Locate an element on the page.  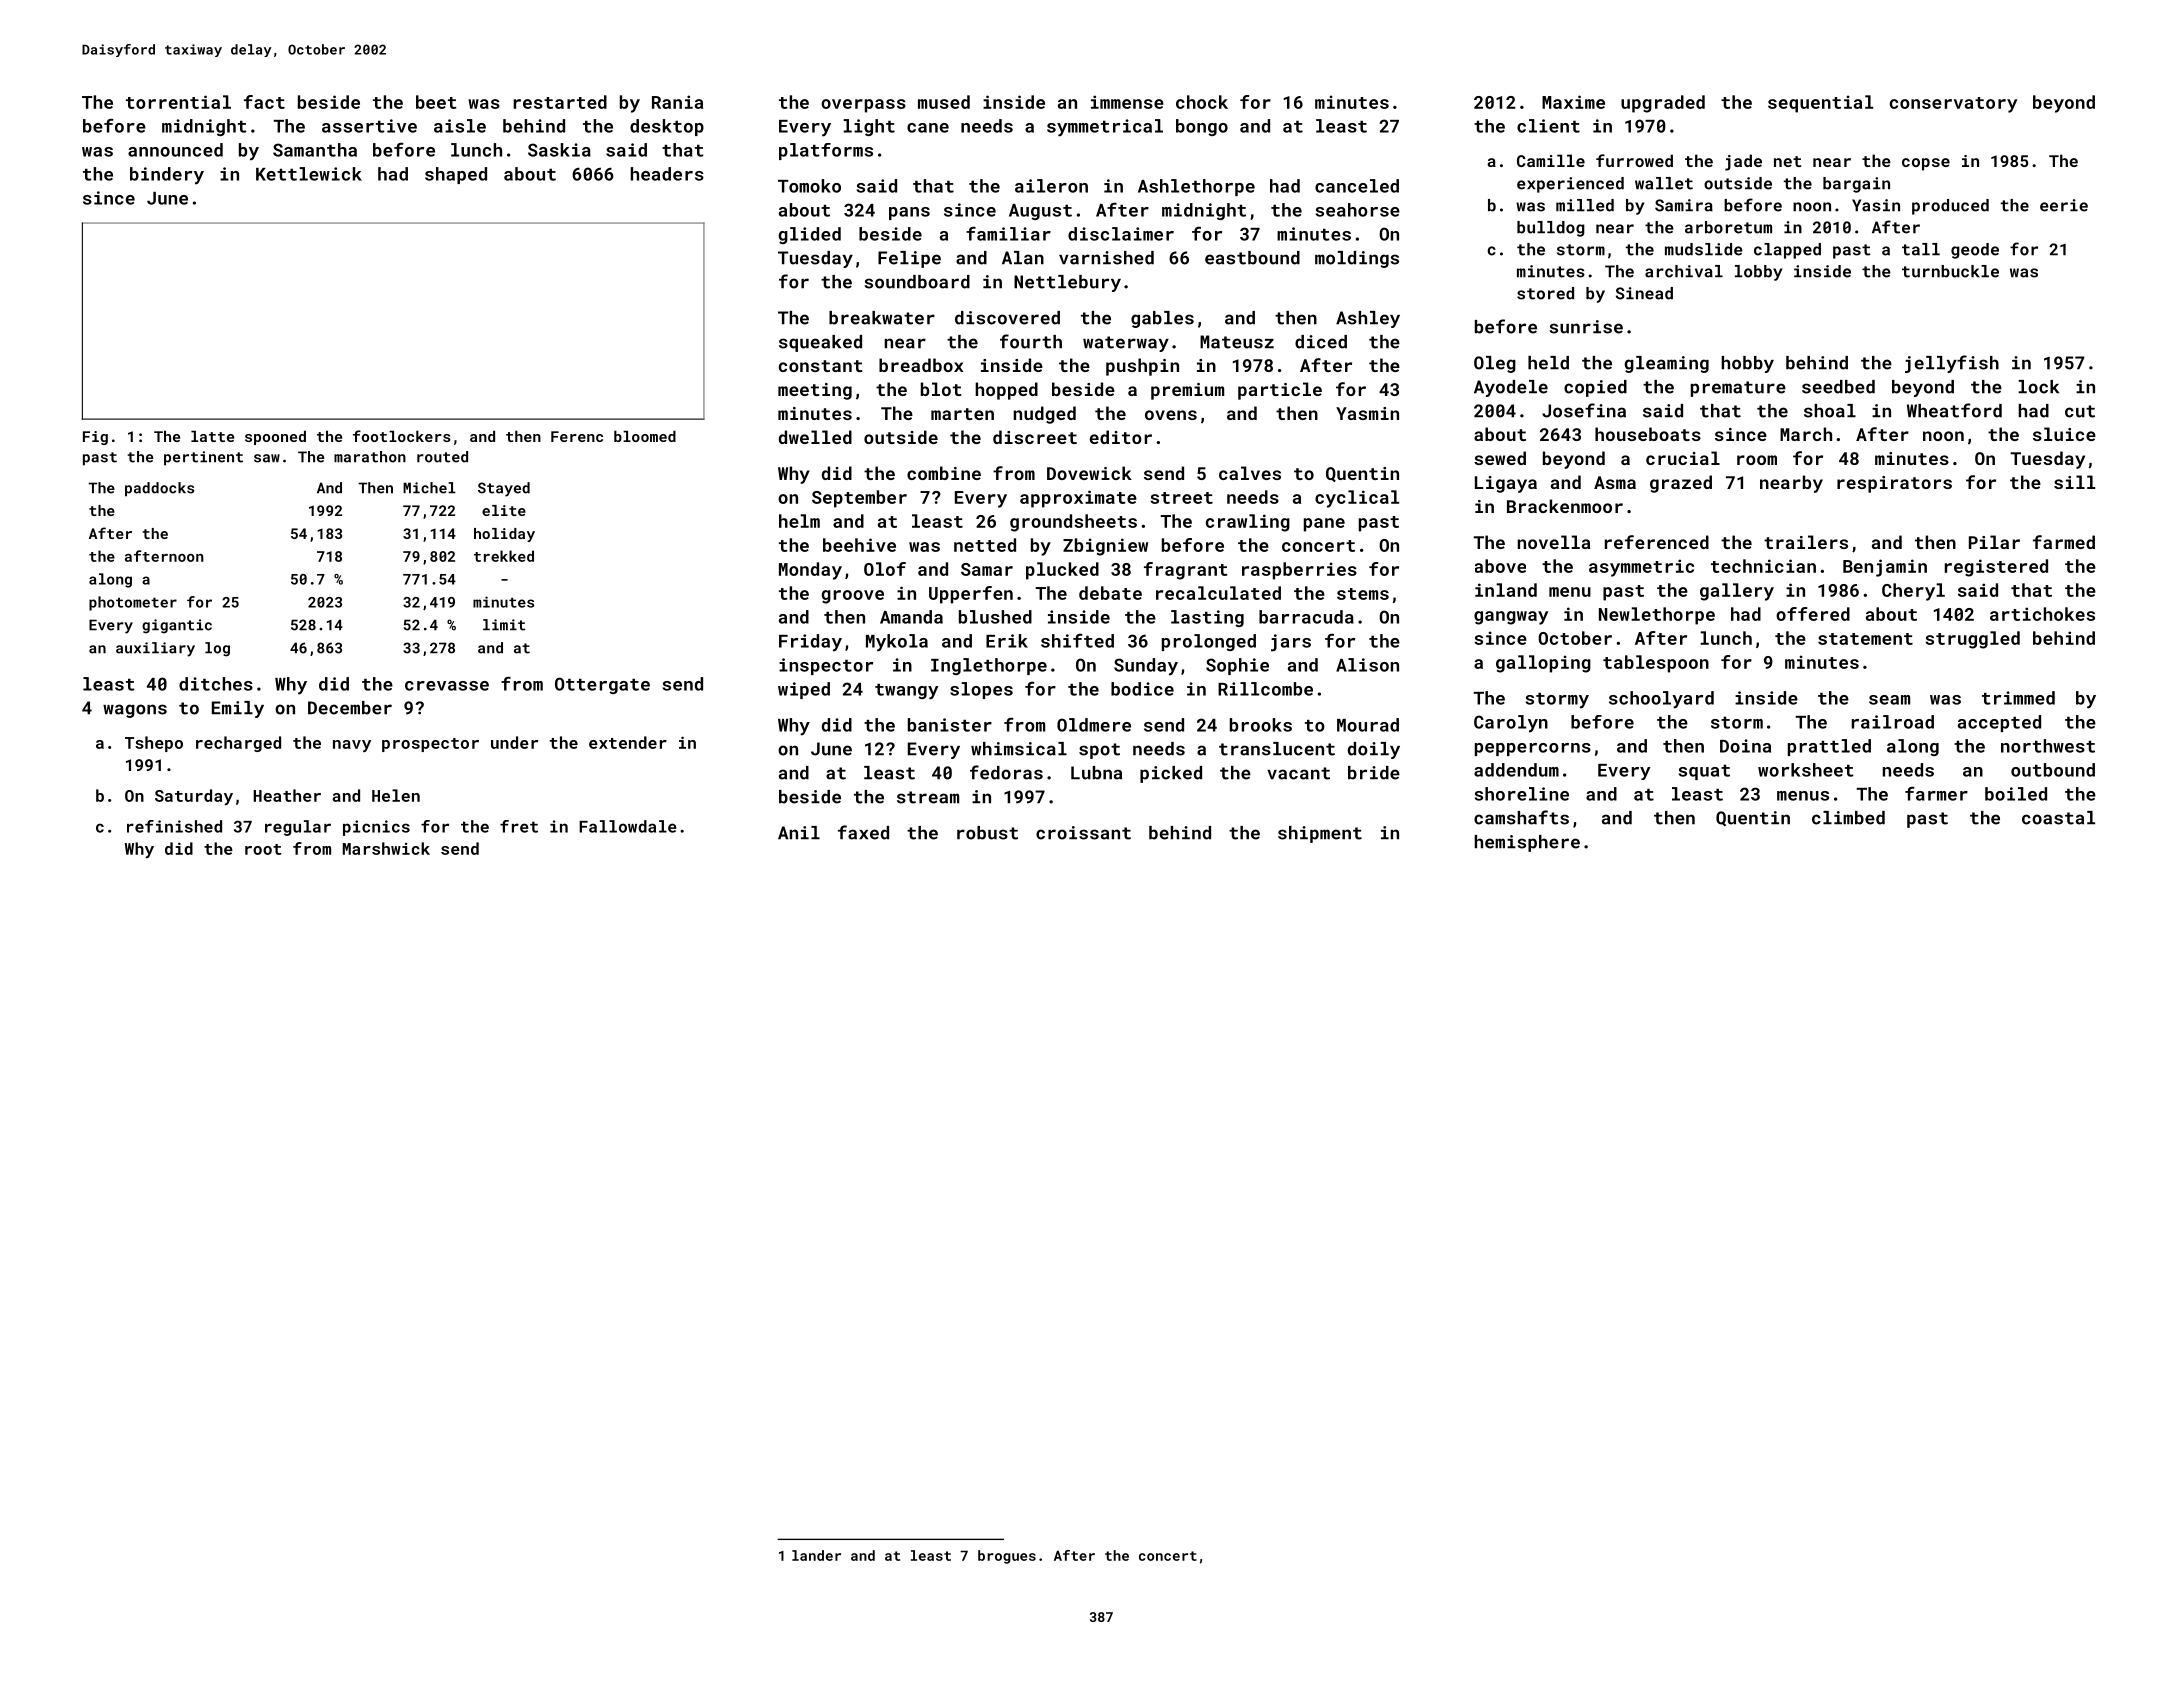
brogues is located at coordinates (1007, 1557).
